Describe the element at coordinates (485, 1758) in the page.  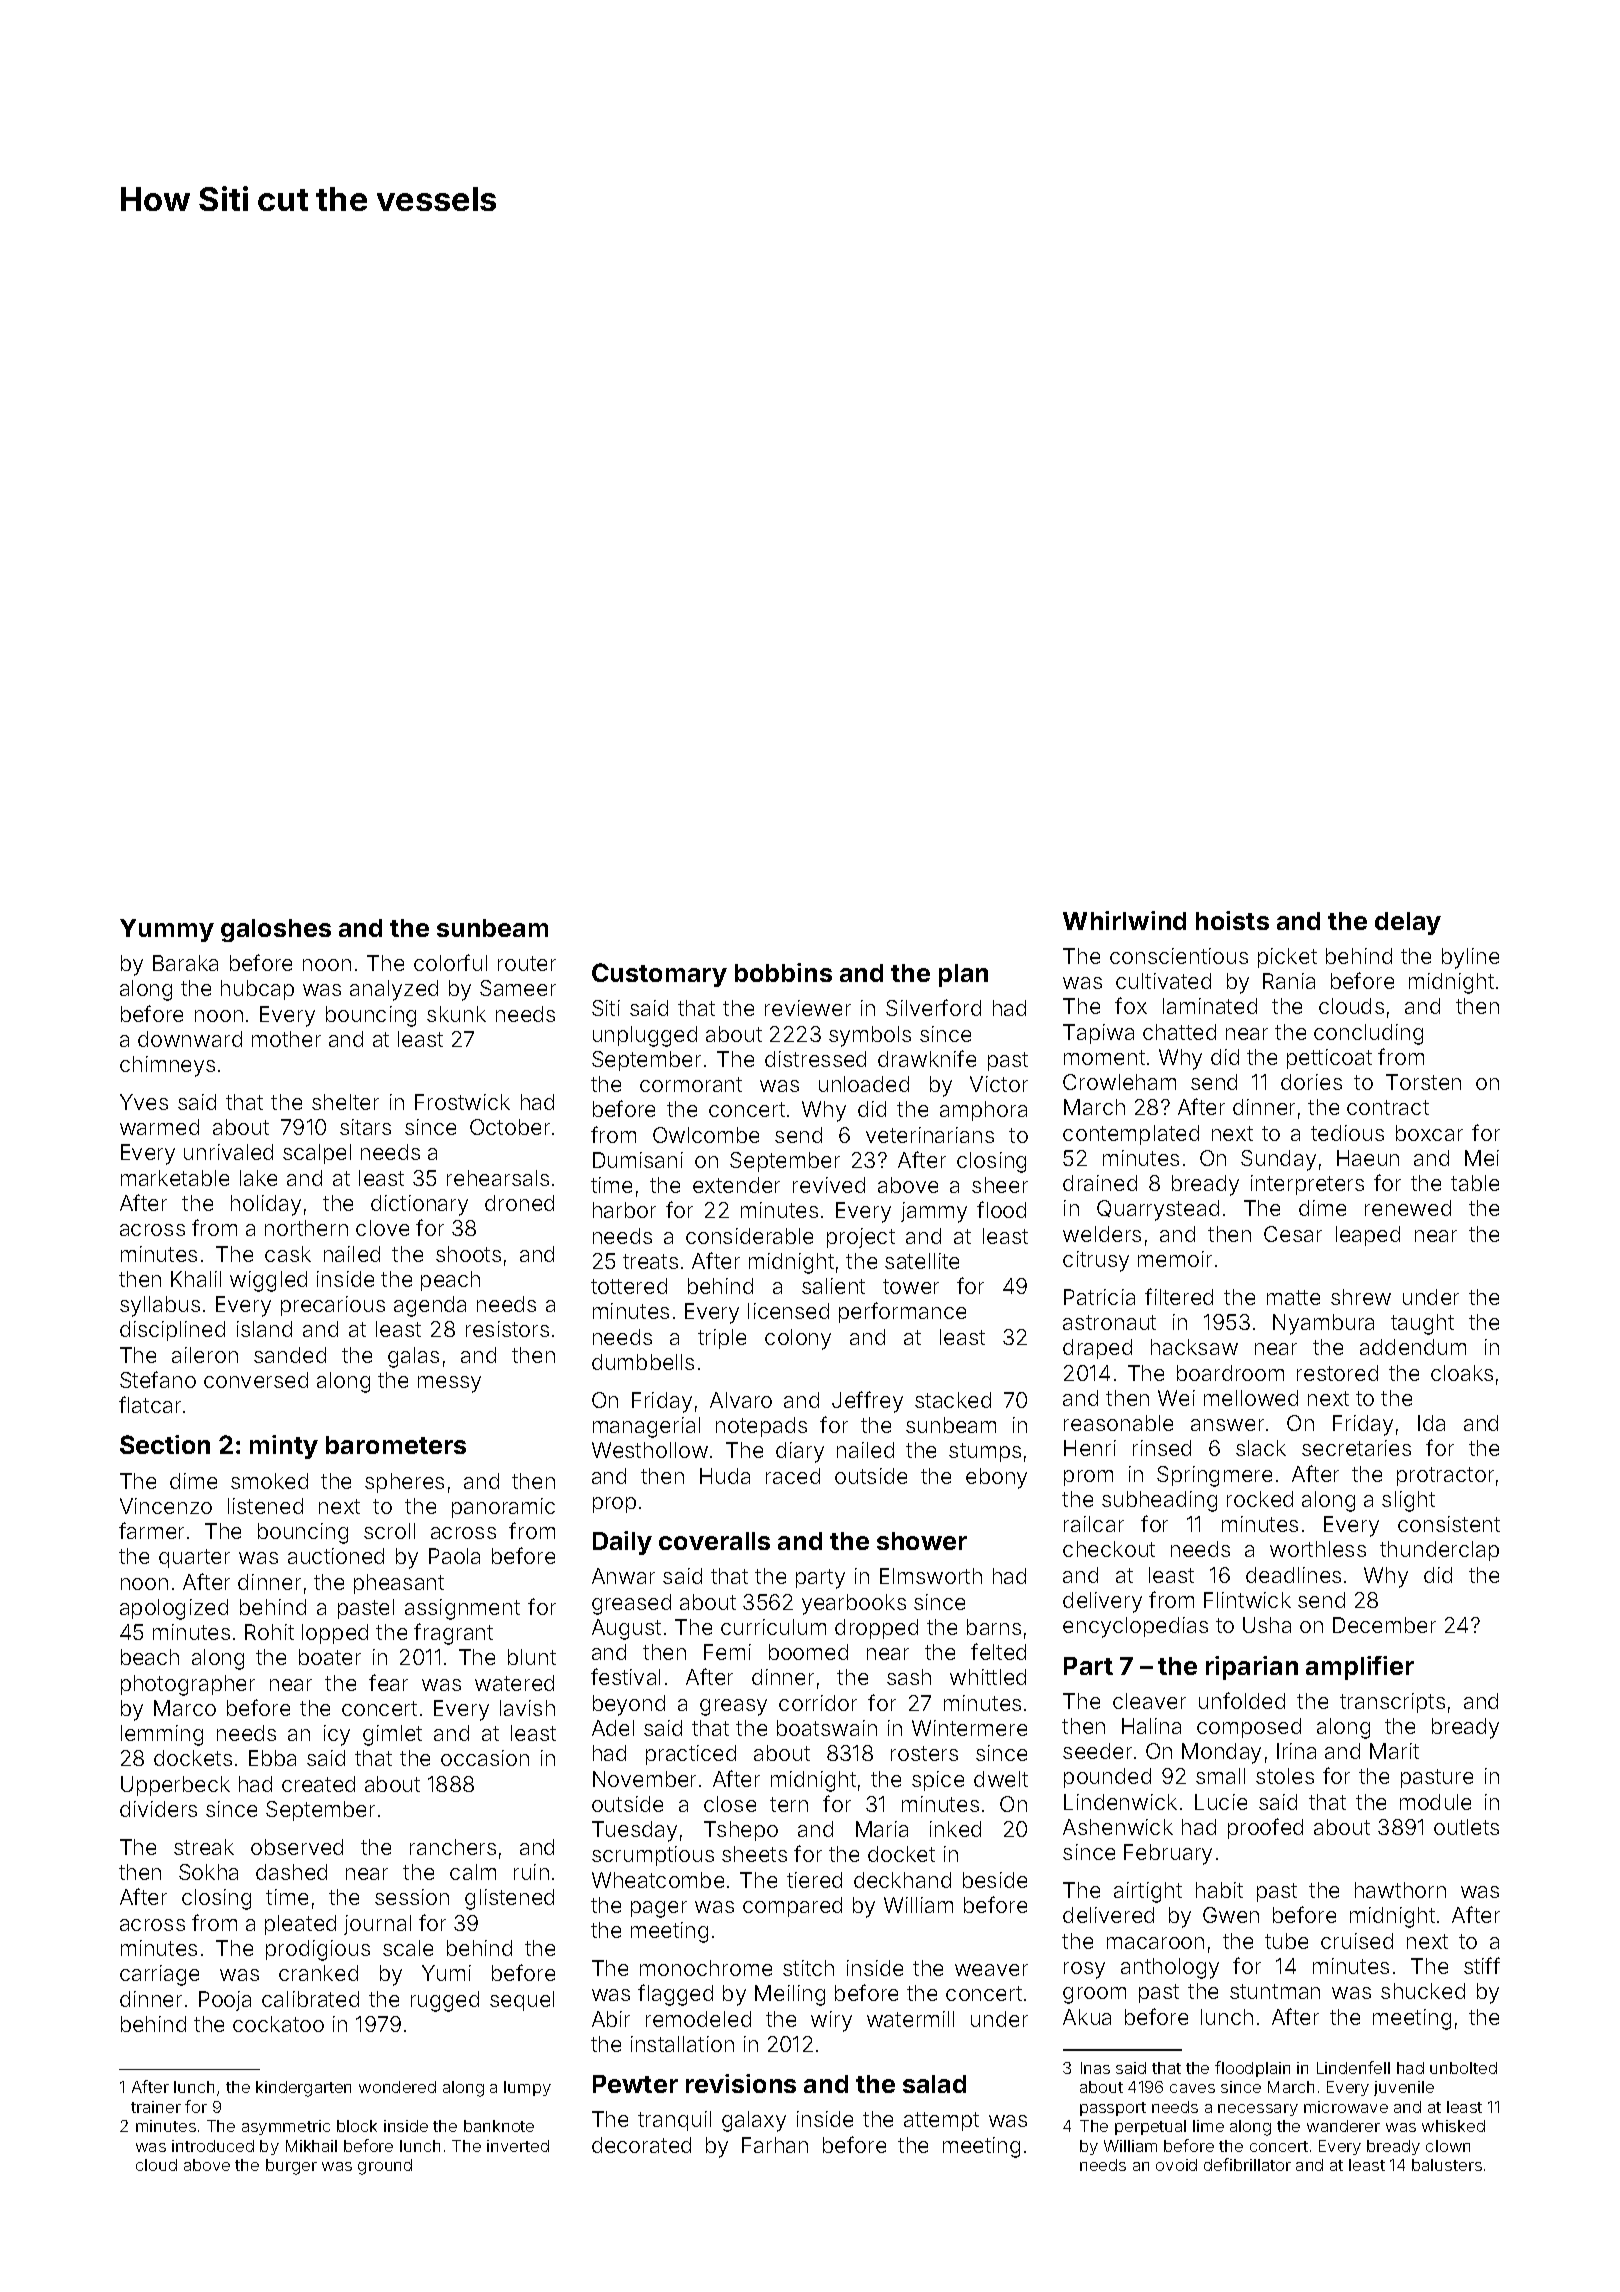
I see `occasion` at that location.
